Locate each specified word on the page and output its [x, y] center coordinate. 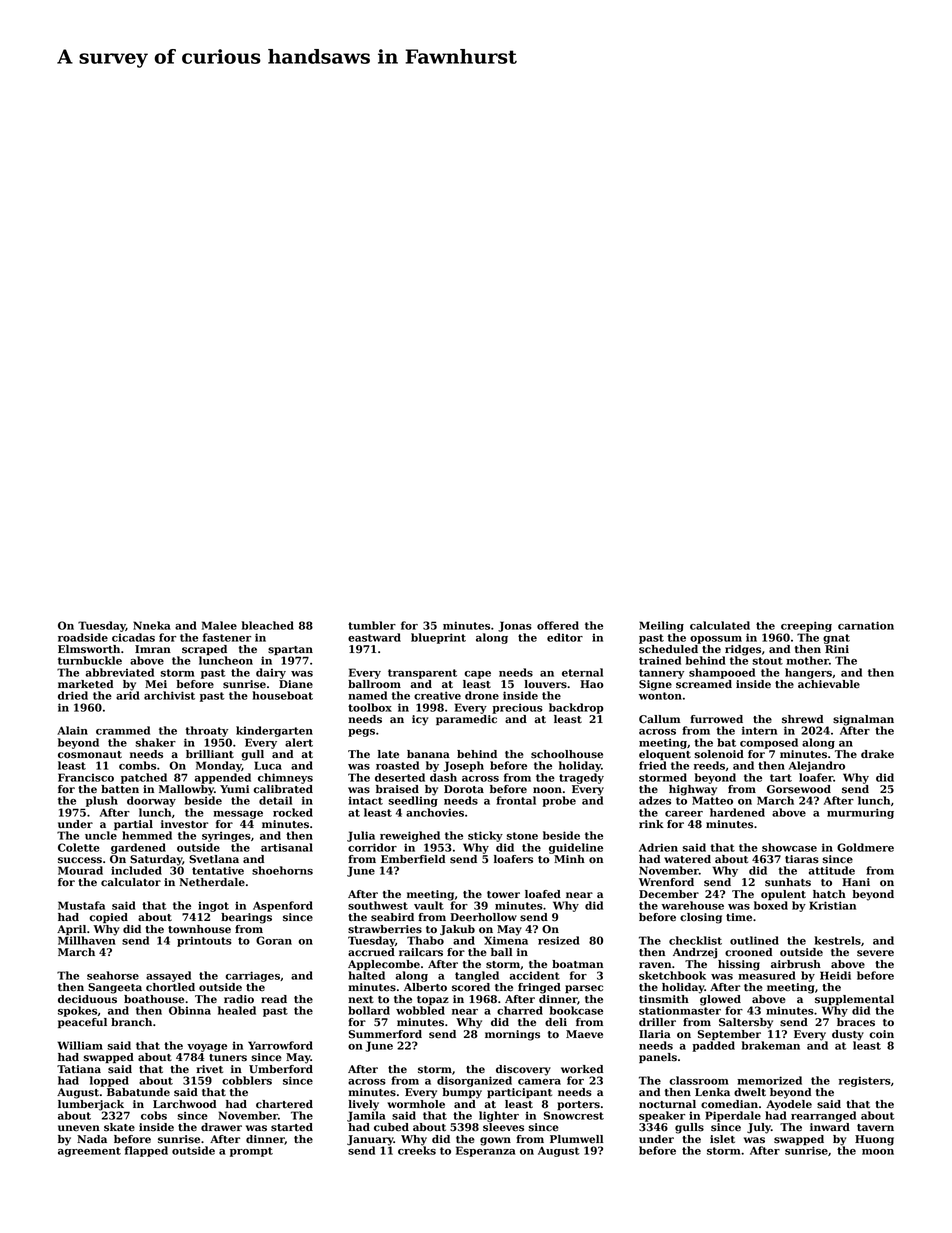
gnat [836, 639]
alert [299, 742]
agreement [89, 1152]
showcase [789, 847]
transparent [422, 674]
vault [429, 905]
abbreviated [120, 672]
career [684, 814]
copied [108, 918]
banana [428, 754]
